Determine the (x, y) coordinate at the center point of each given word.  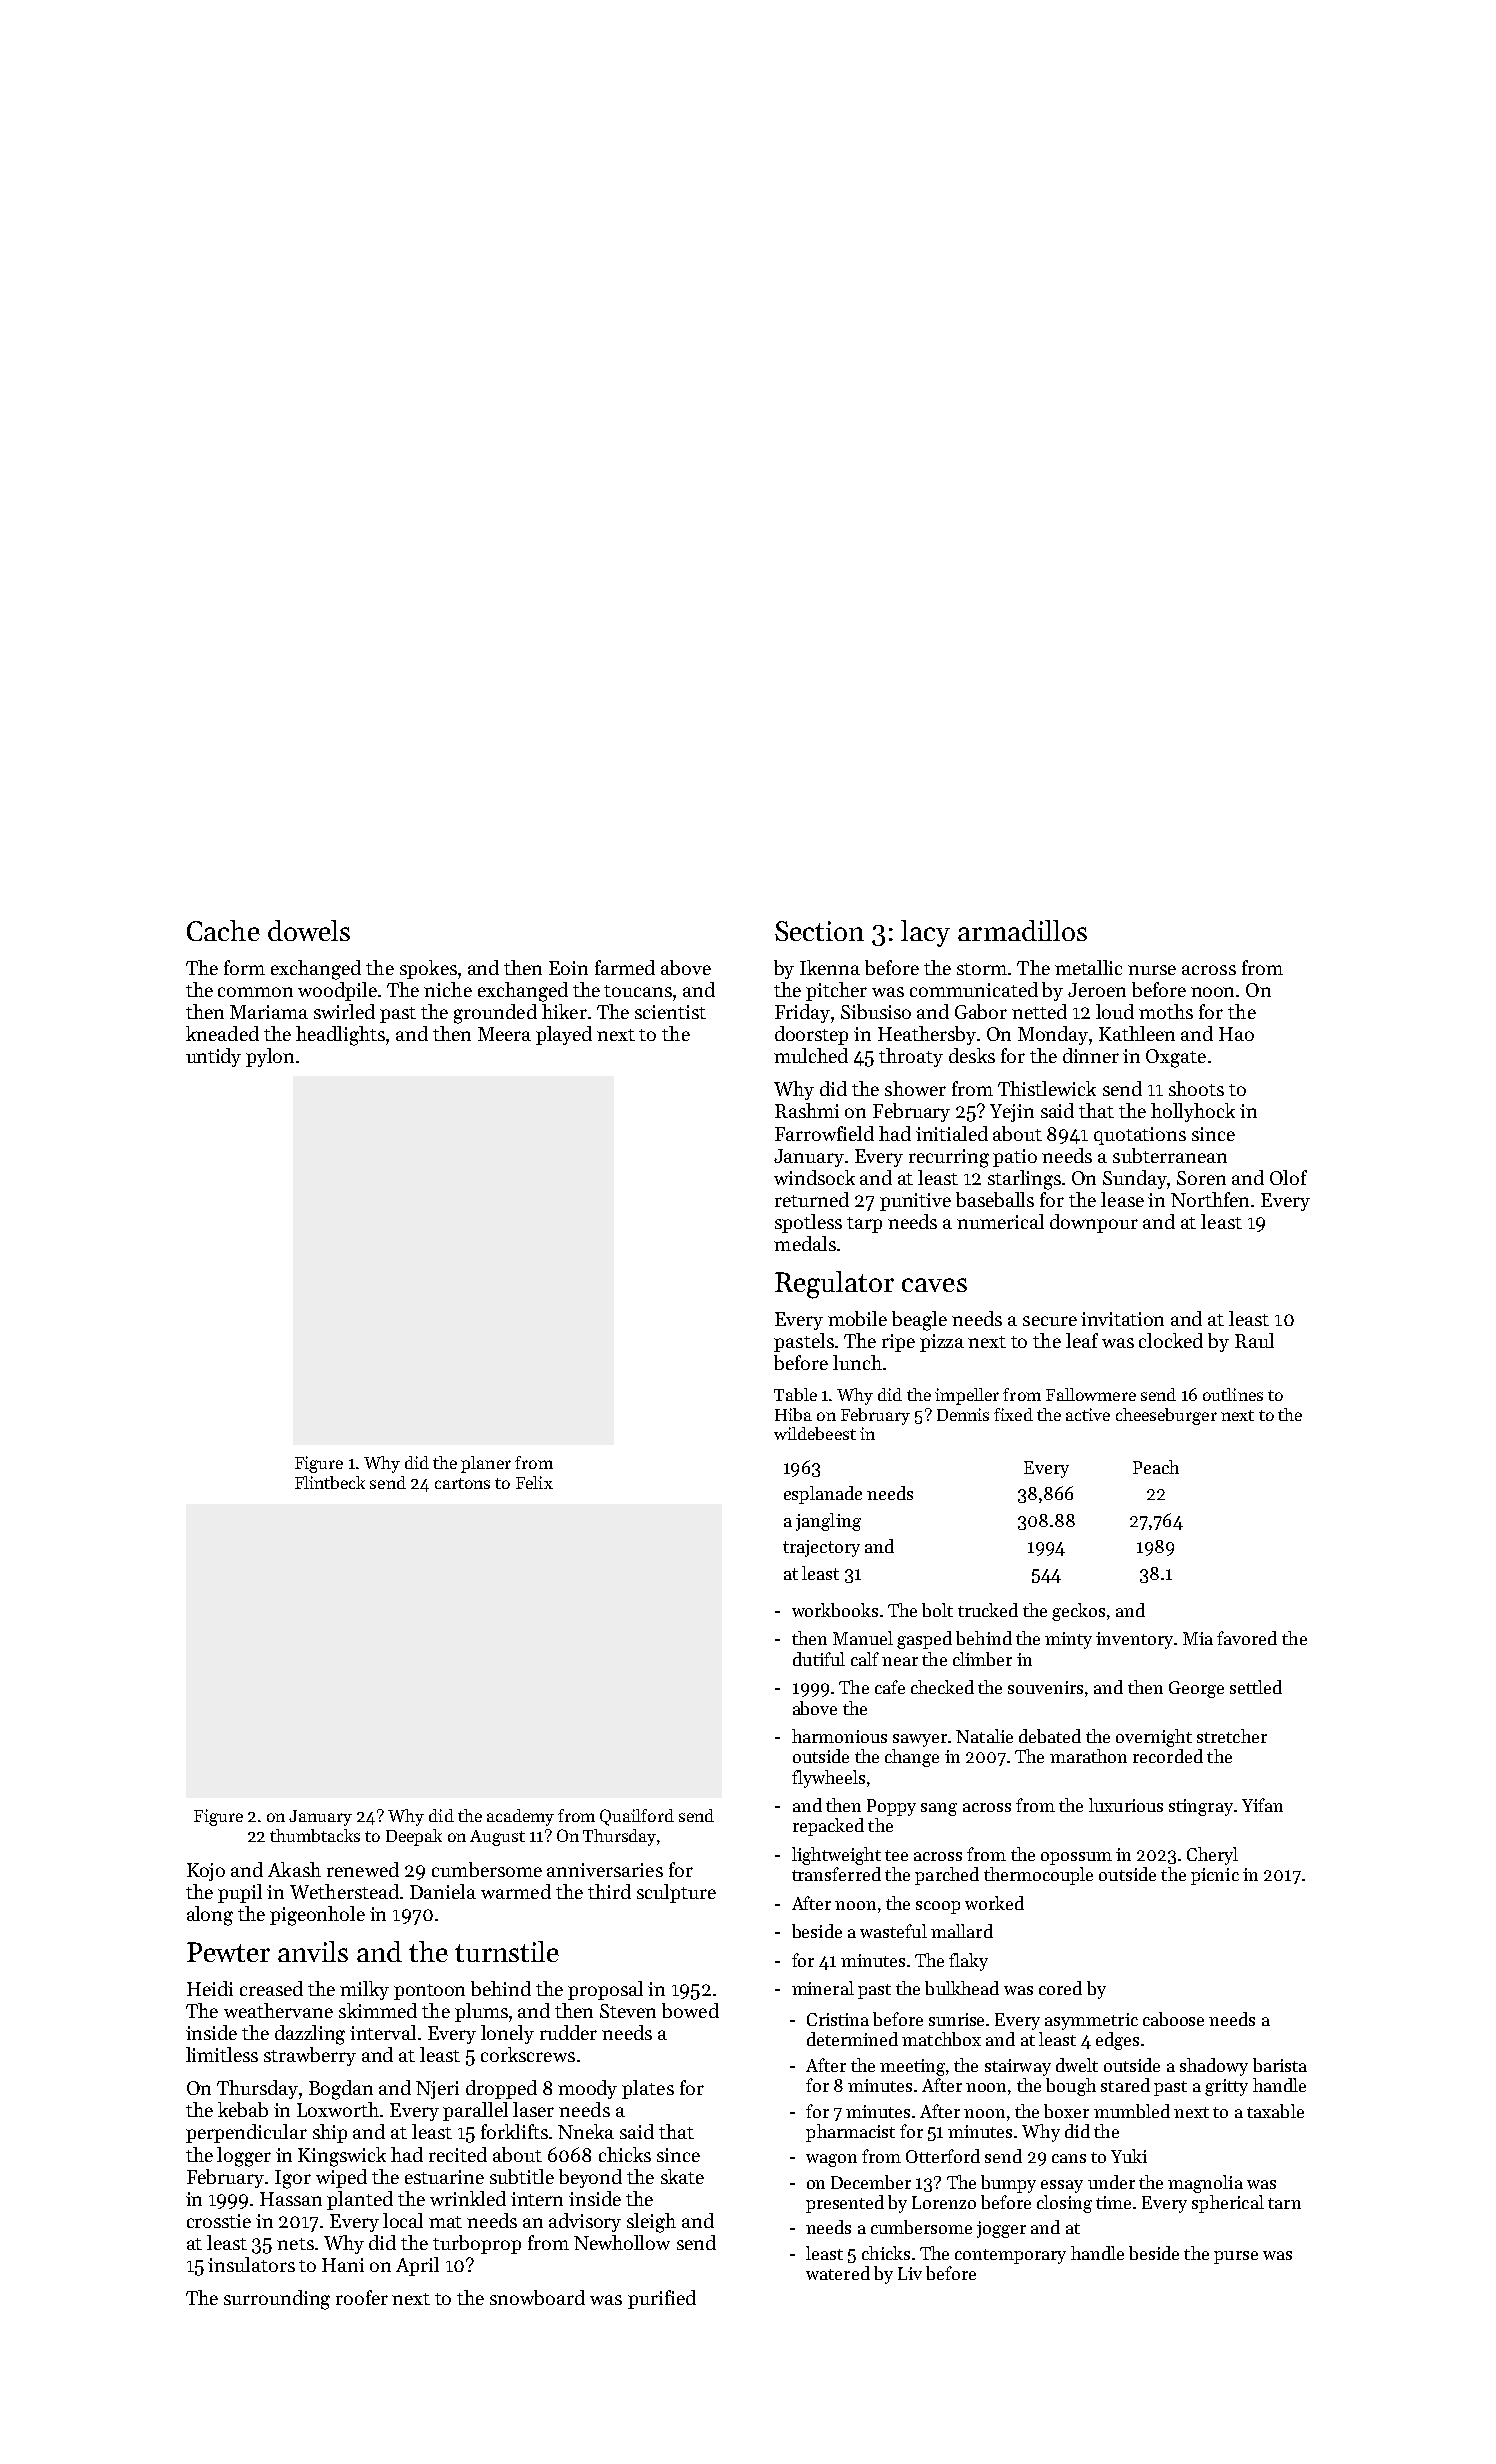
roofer (362, 2297)
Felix (534, 1482)
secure (1050, 1321)
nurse (1152, 970)
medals (805, 1243)
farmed (625, 967)
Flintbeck (330, 1482)
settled (1256, 1687)
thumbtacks (315, 1835)
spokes (428, 969)
